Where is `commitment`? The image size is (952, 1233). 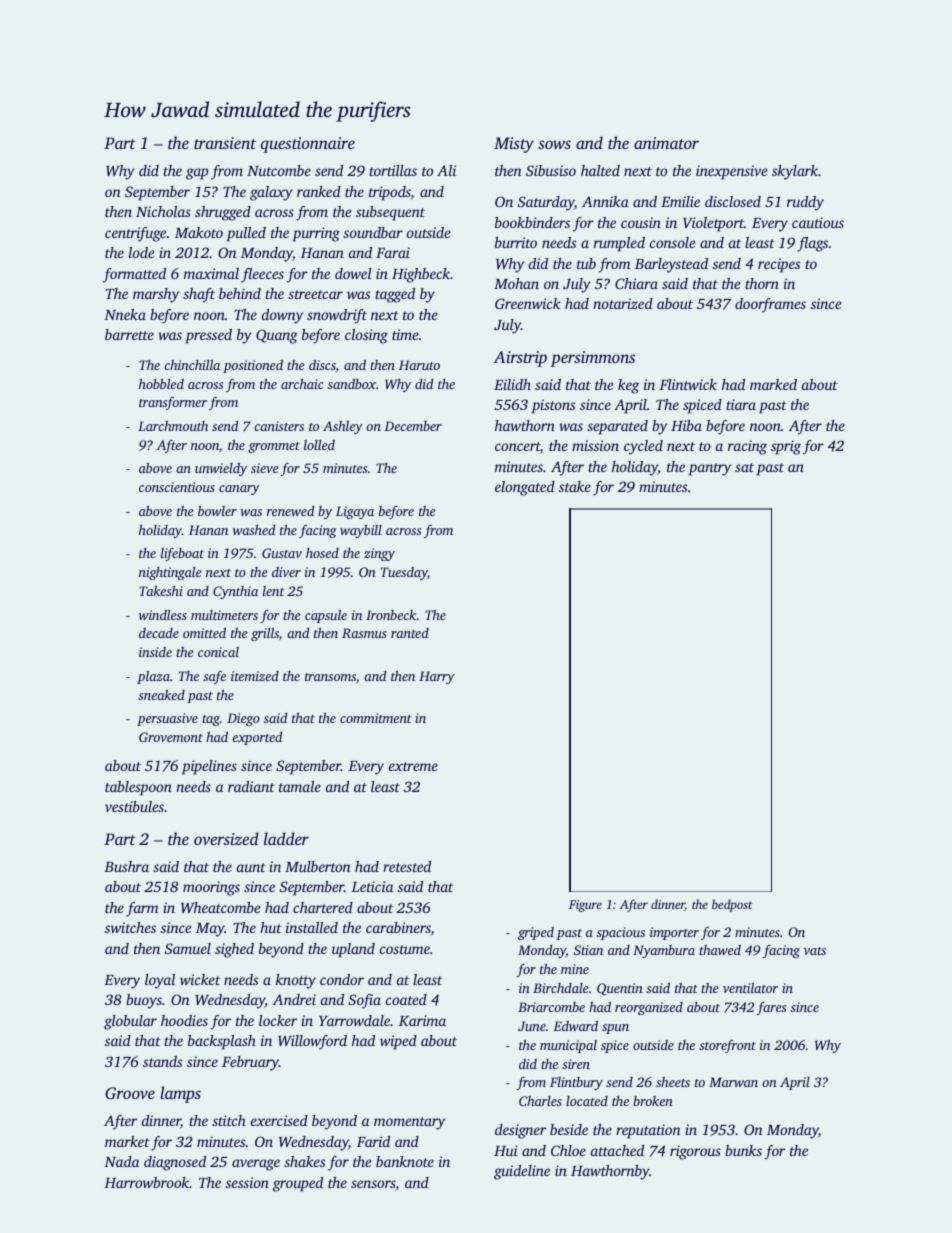
commitment is located at coordinates (376, 718).
